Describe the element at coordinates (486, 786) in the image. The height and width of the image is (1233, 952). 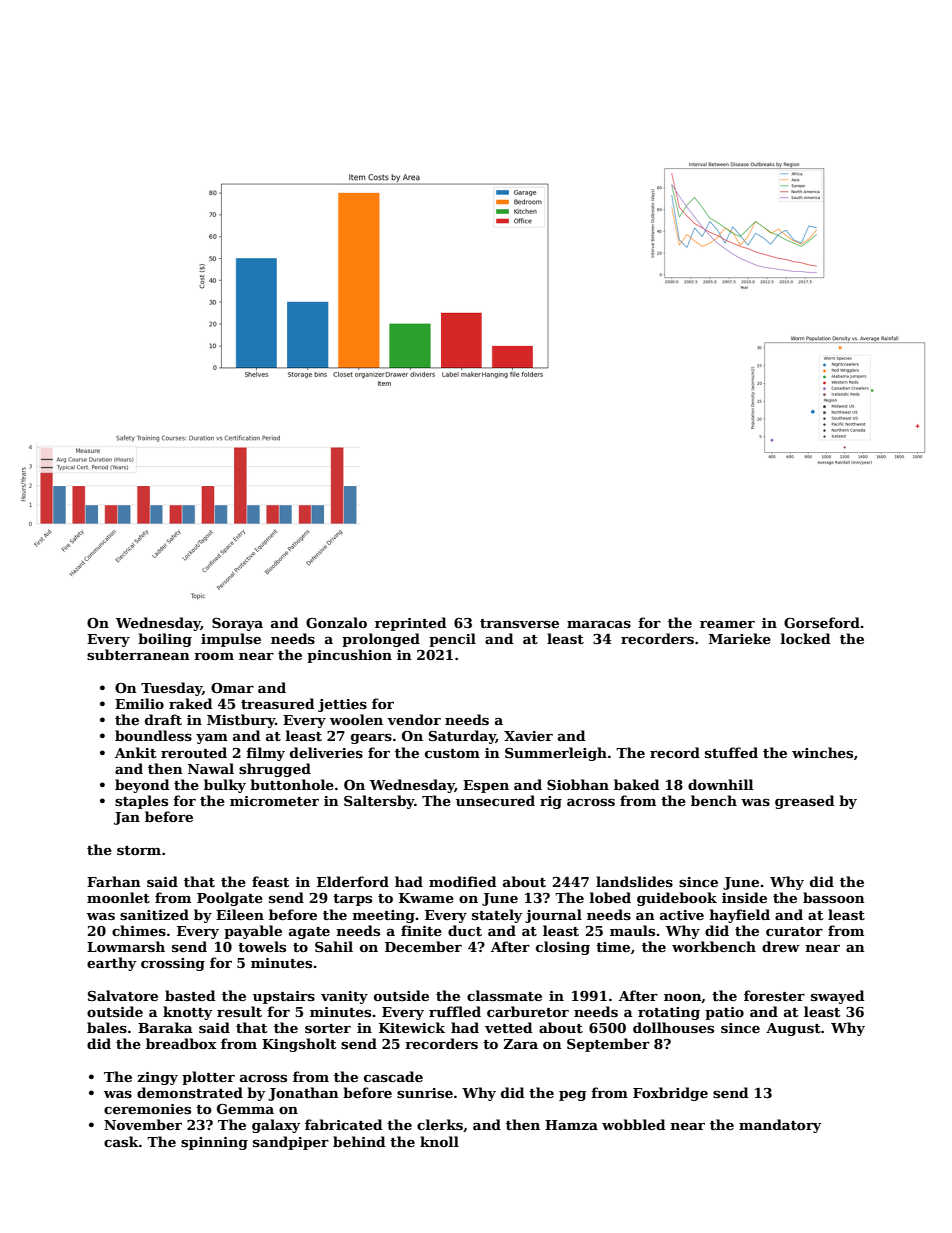
I see `Espen` at that location.
